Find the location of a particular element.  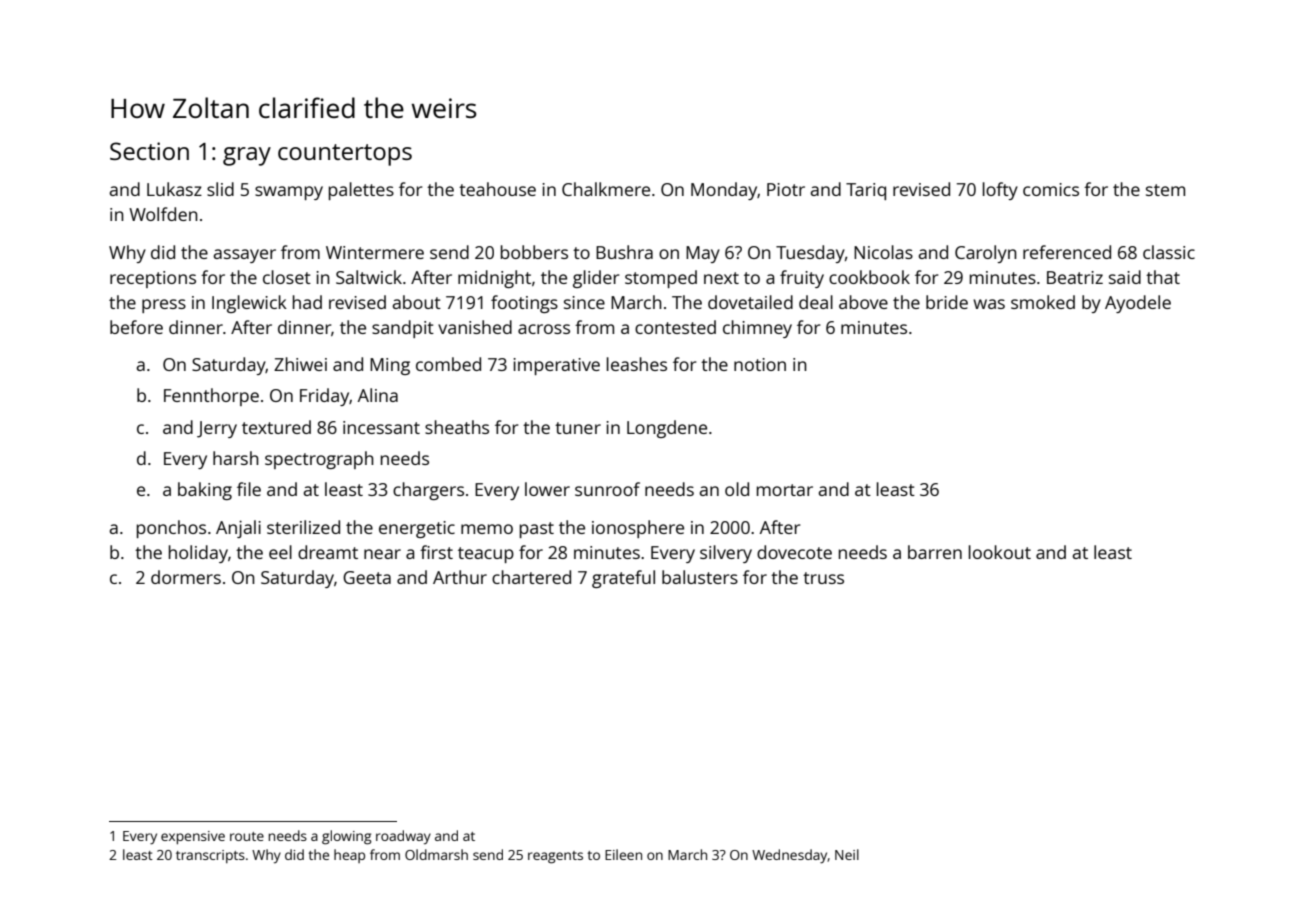

tuner is located at coordinates (578, 428).
